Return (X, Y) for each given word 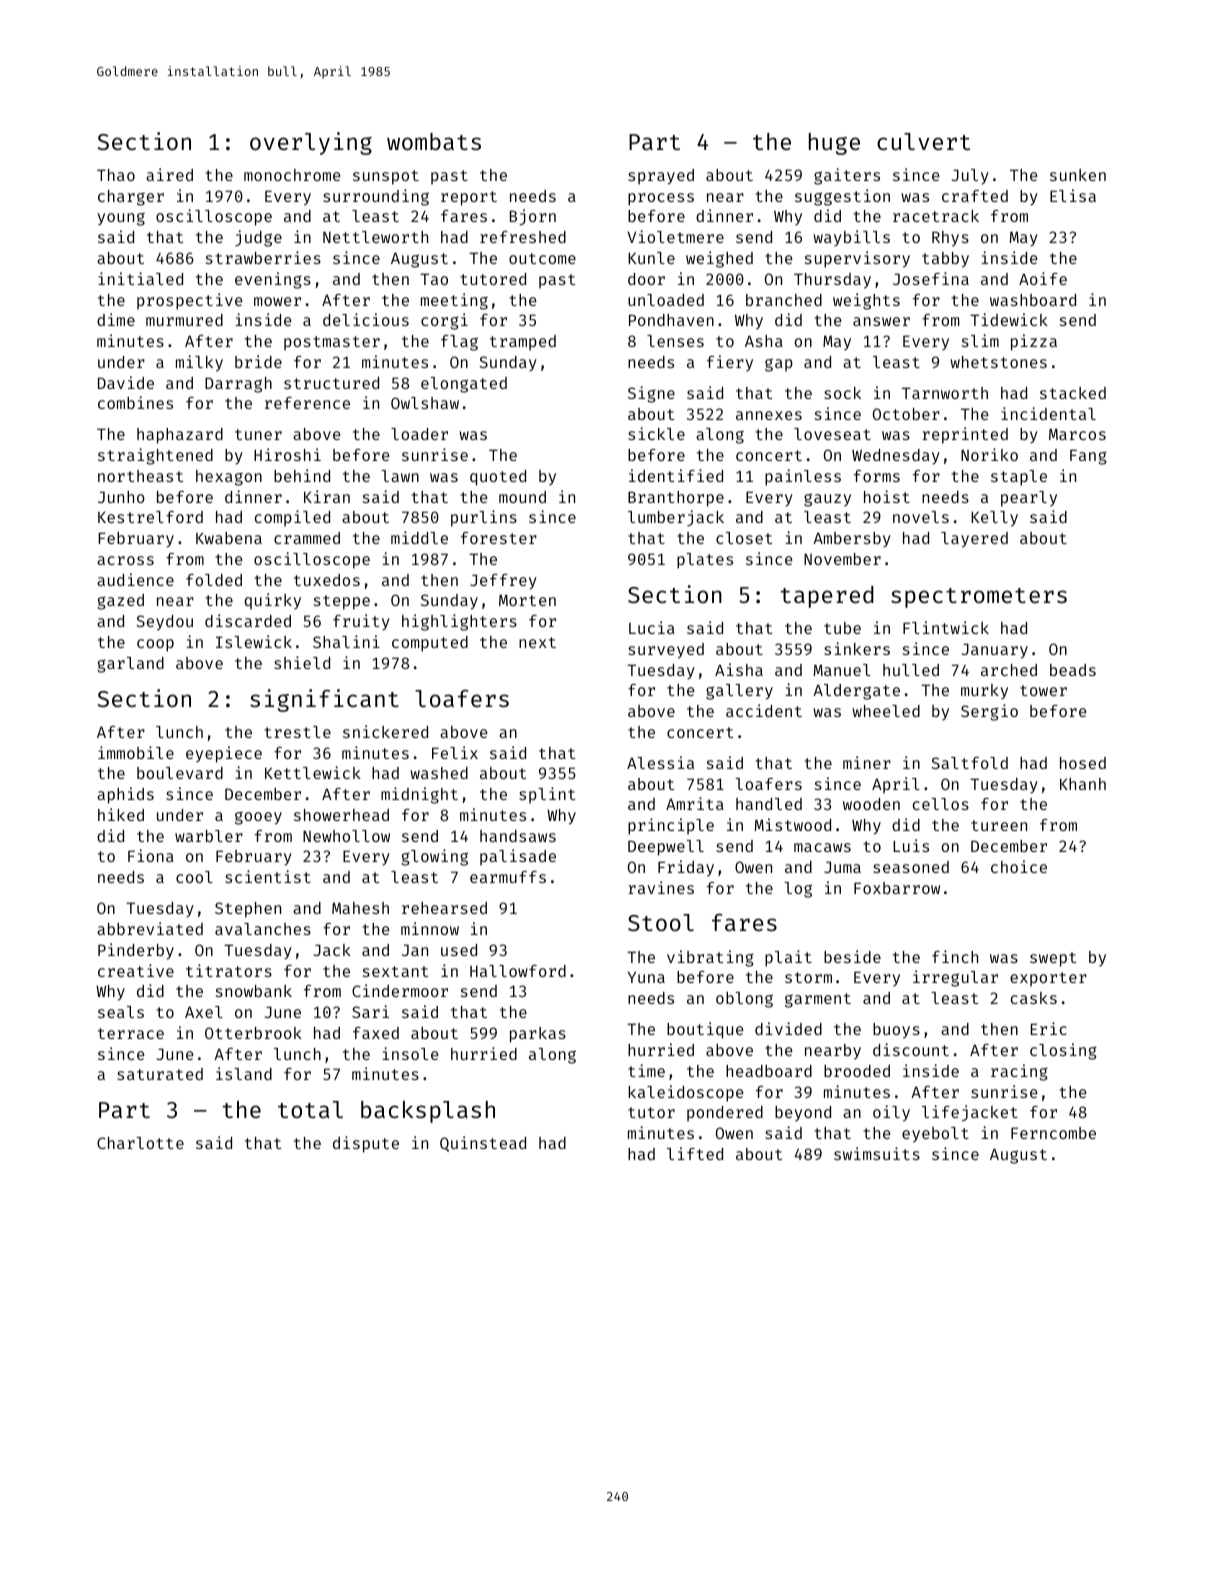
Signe (651, 394)
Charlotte (140, 1143)
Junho (121, 497)
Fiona (151, 855)
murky (984, 691)
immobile (136, 752)
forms (877, 476)
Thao (116, 175)
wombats (434, 141)
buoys (896, 1031)
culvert (923, 141)
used (459, 950)
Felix (455, 752)
